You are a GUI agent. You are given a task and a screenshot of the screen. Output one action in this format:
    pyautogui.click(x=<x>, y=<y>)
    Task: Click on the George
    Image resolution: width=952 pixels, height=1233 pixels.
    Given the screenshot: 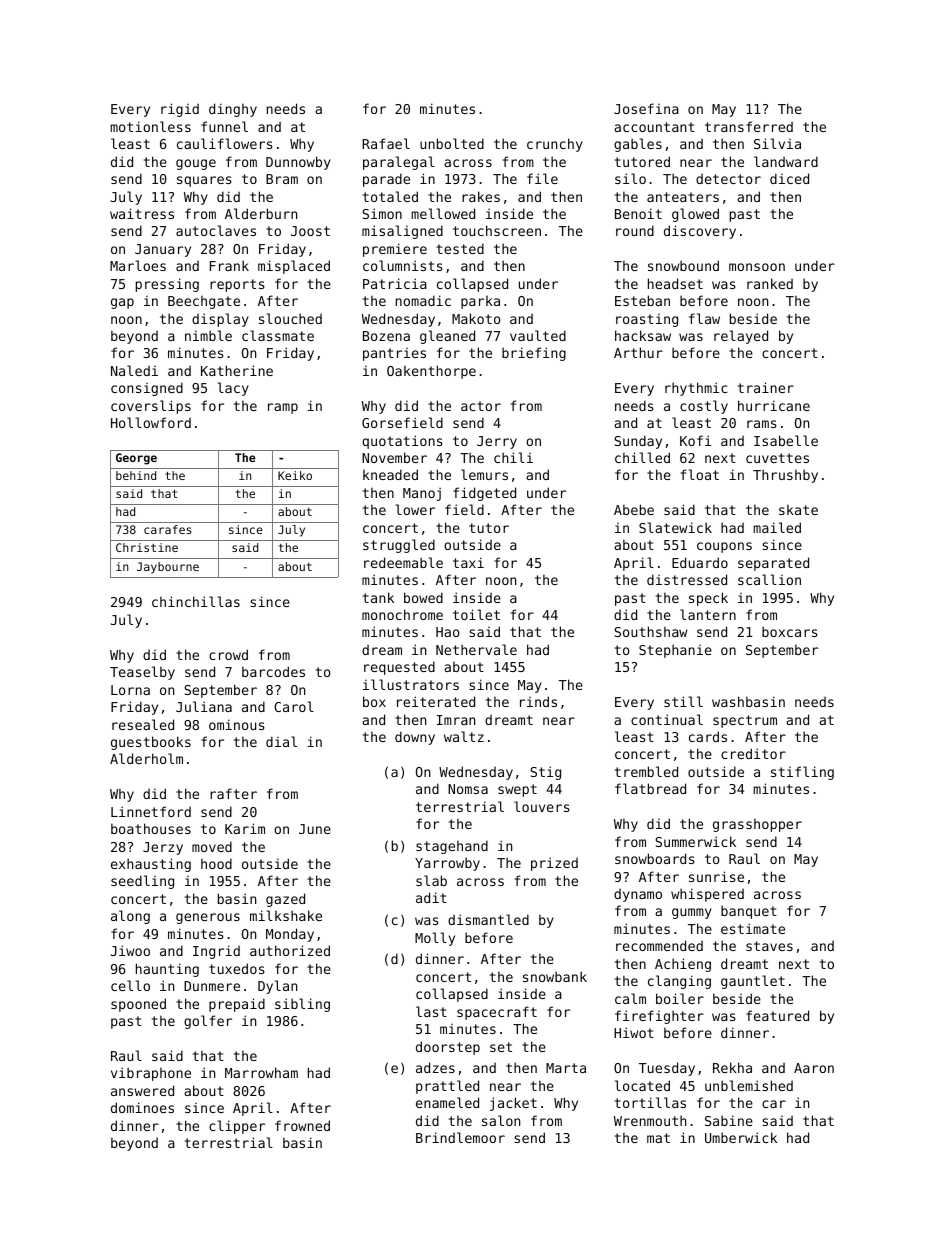 What is the action you would take?
    pyautogui.click(x=136, y=459)
